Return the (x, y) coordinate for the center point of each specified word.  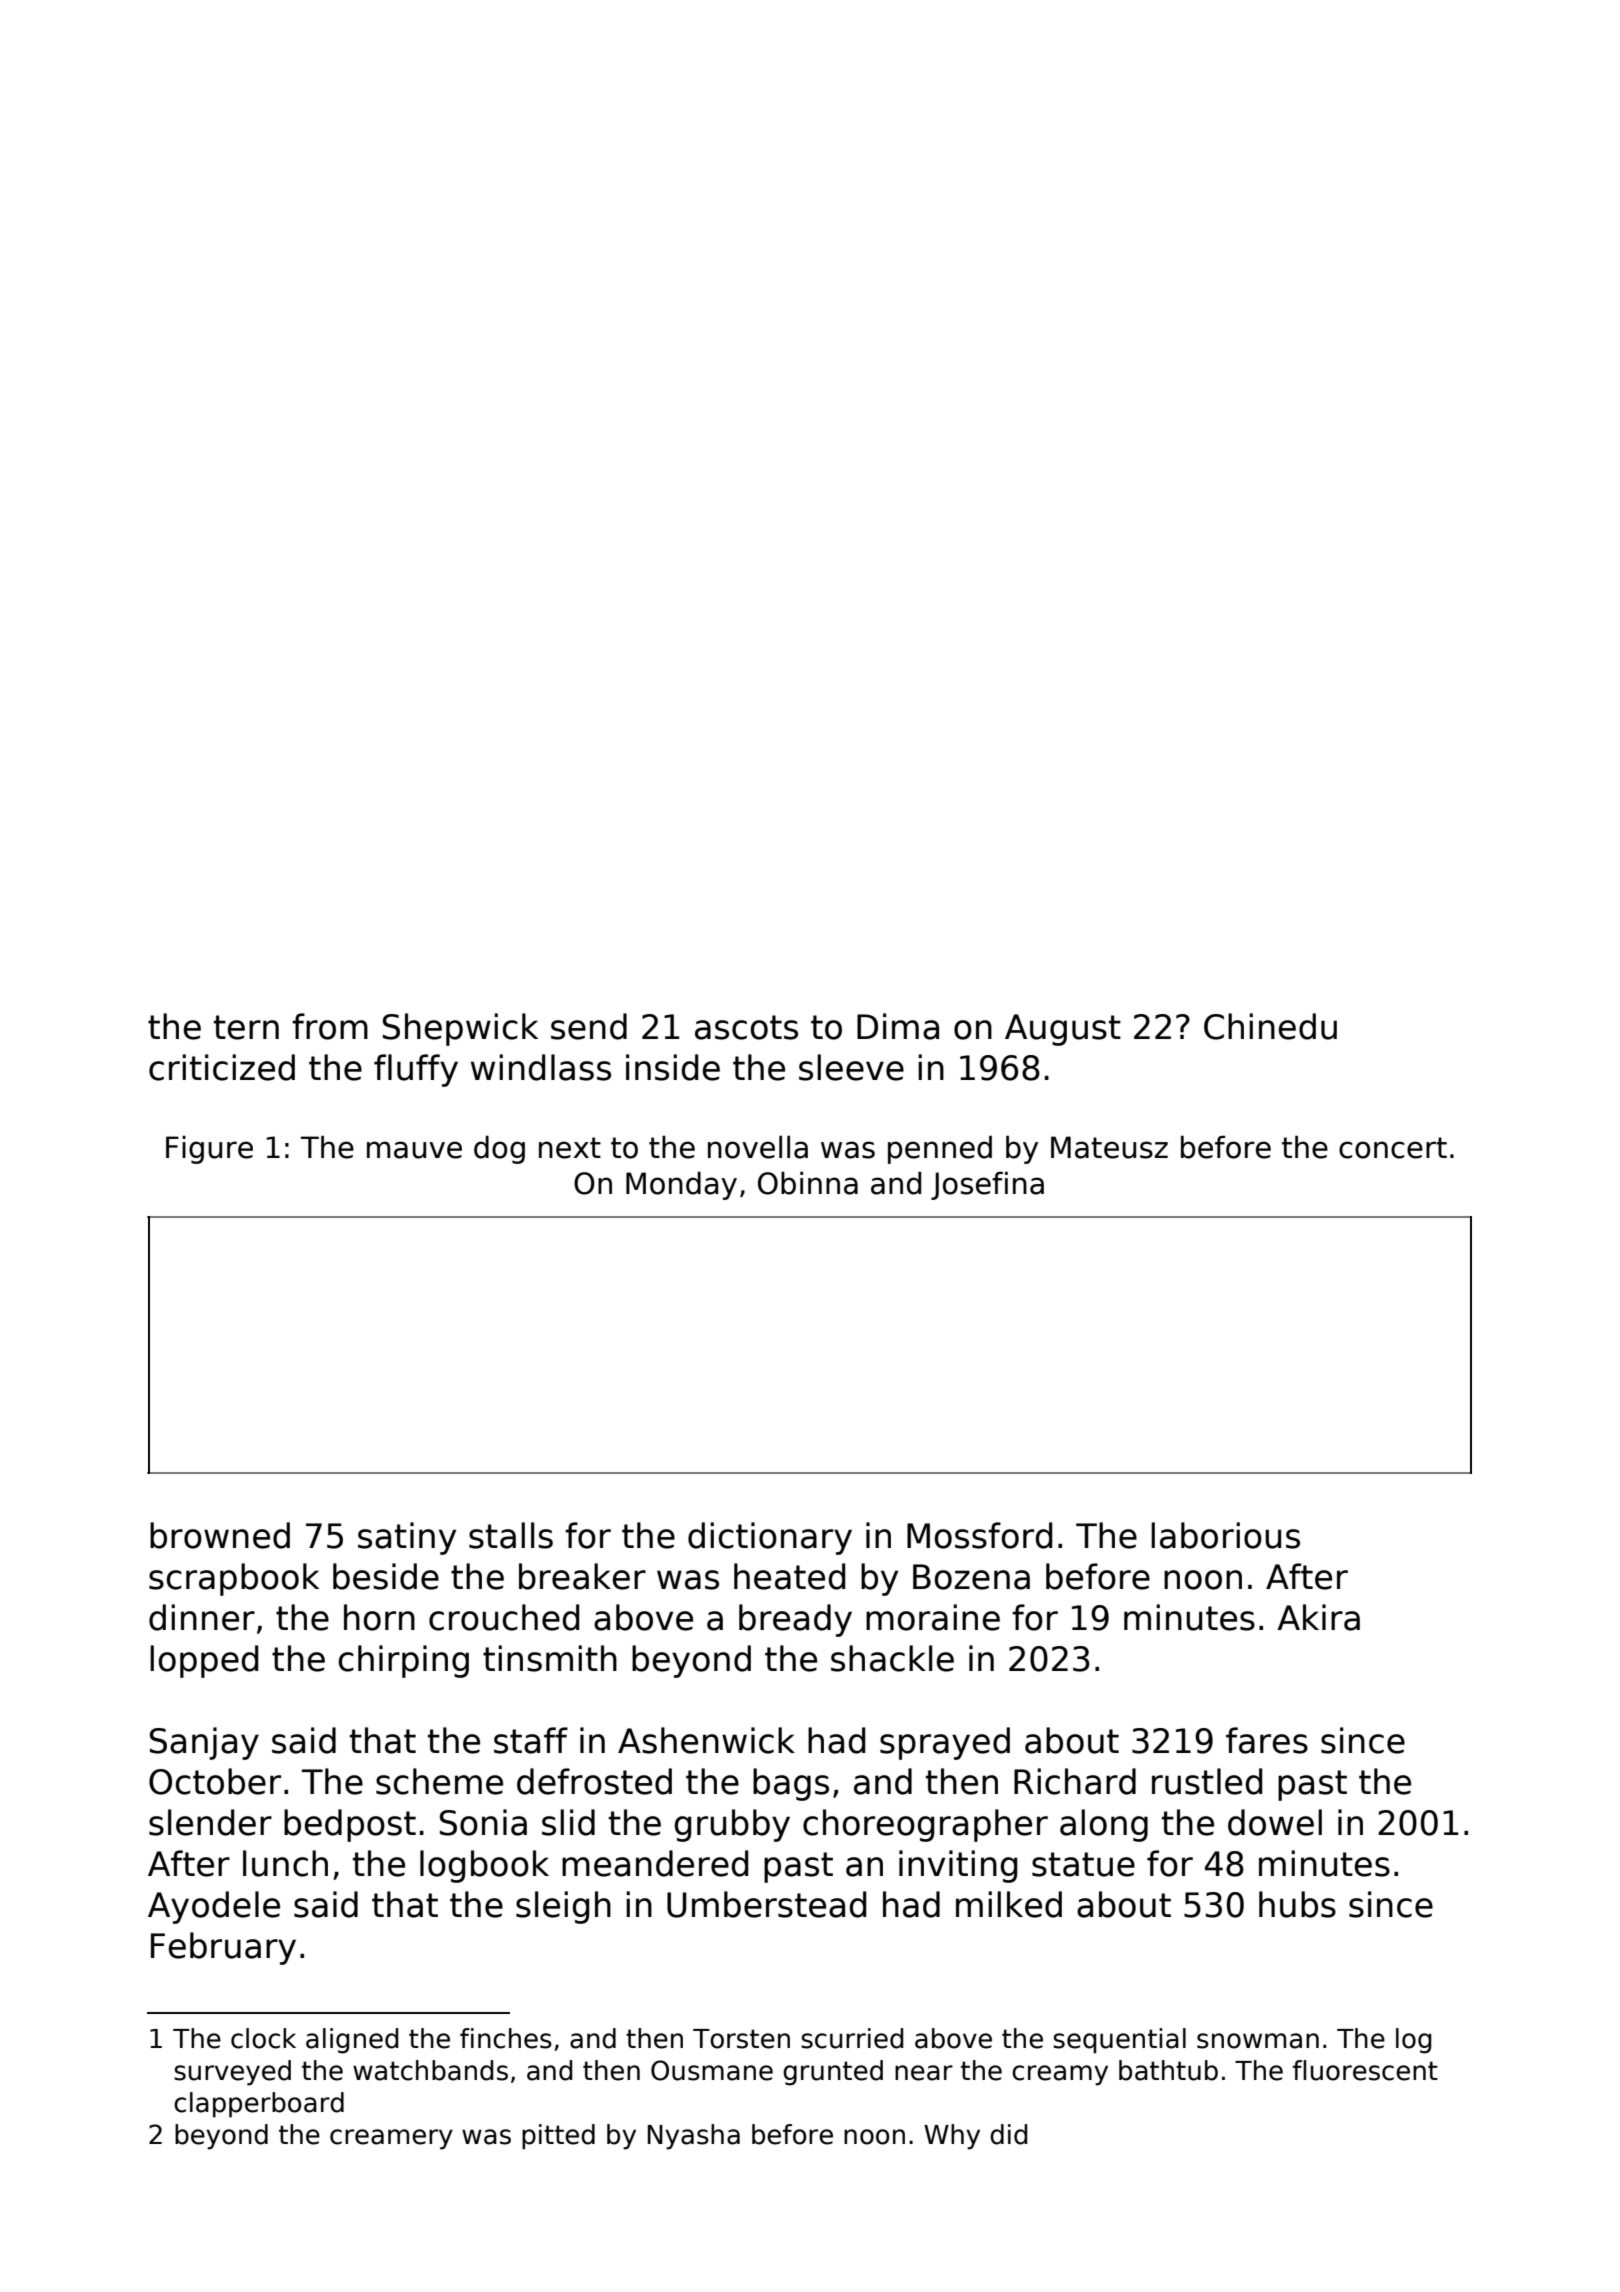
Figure (209, 1150)
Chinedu (1270, 1026)
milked (1009, 1904)
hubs (1297, 1904)
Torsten (741, 2039)
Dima (898, 1026)
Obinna (808, 1183)
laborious (1225, 1535)
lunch (285, 1863)
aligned (352, 2041)
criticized (222, 1067)
